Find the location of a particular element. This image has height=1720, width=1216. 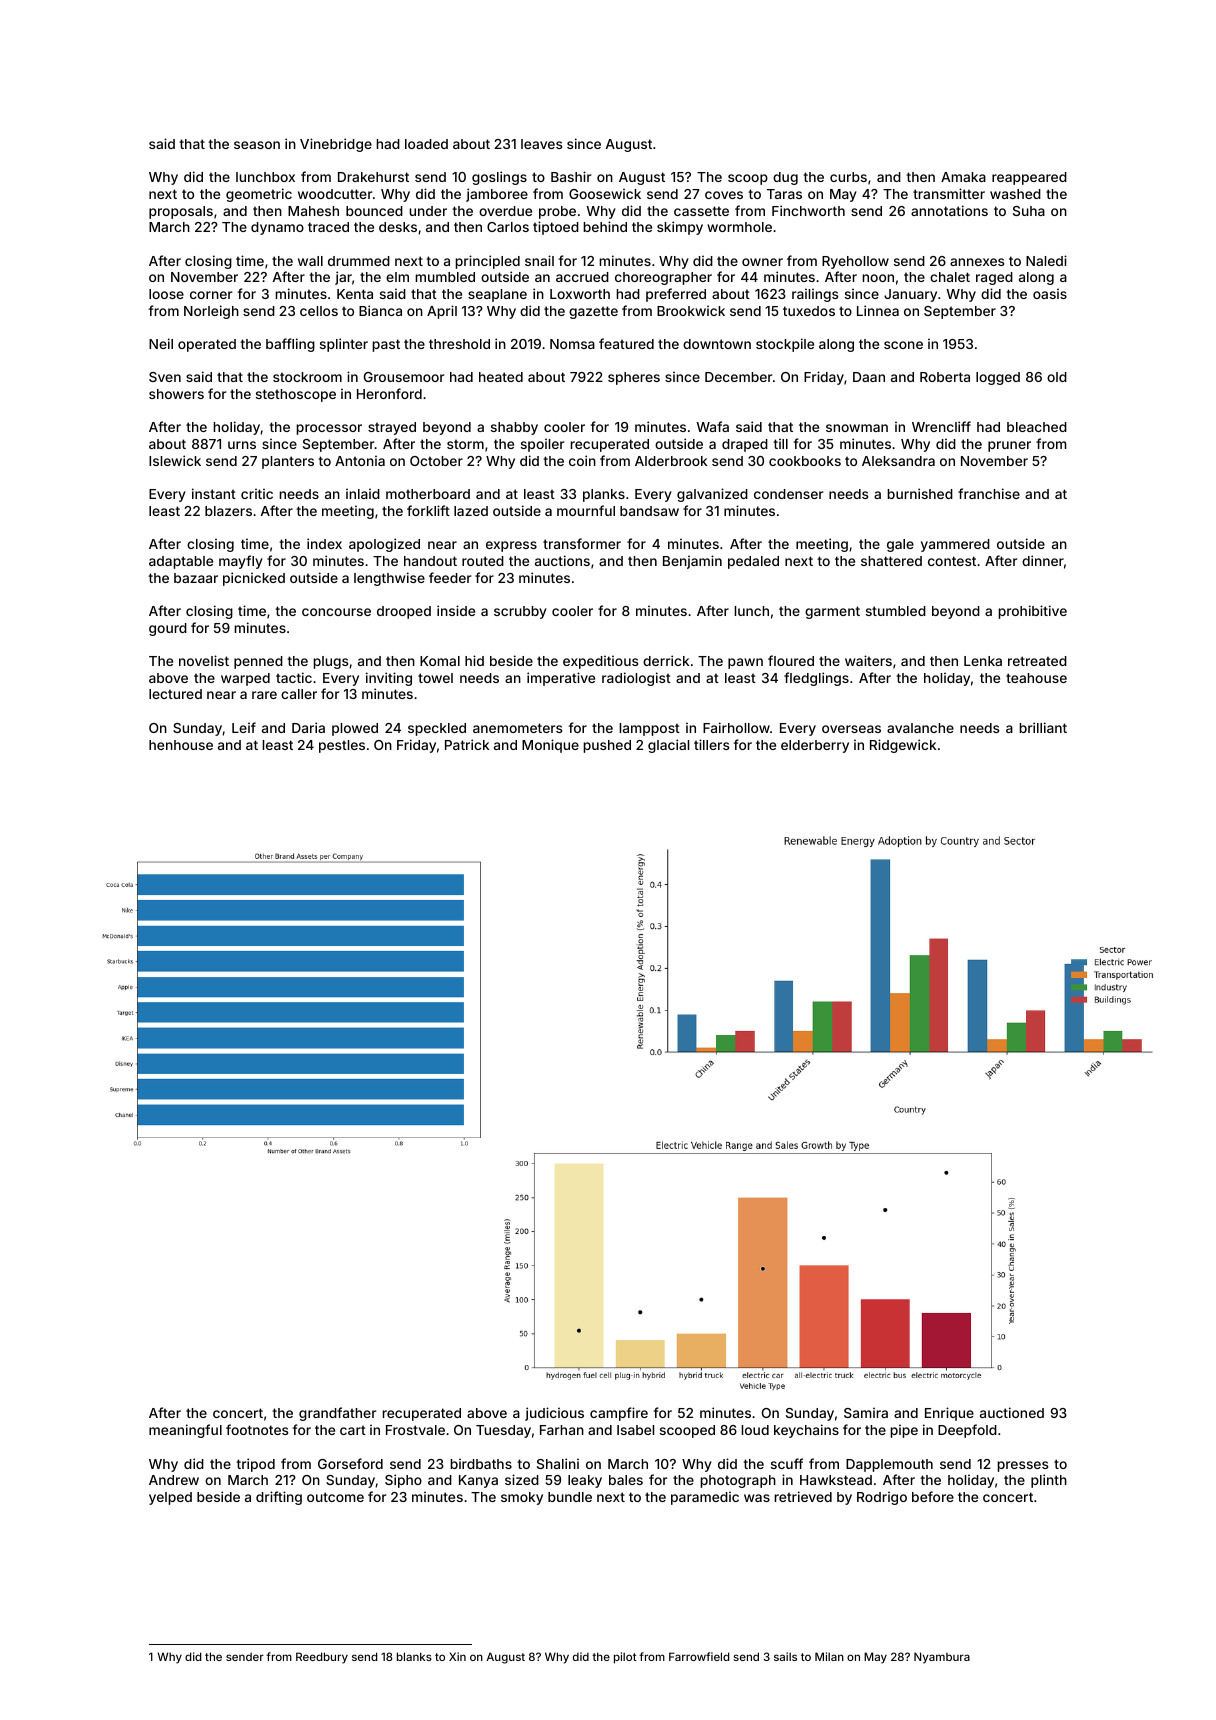

stumbled is located at coordinates (896, 611).
